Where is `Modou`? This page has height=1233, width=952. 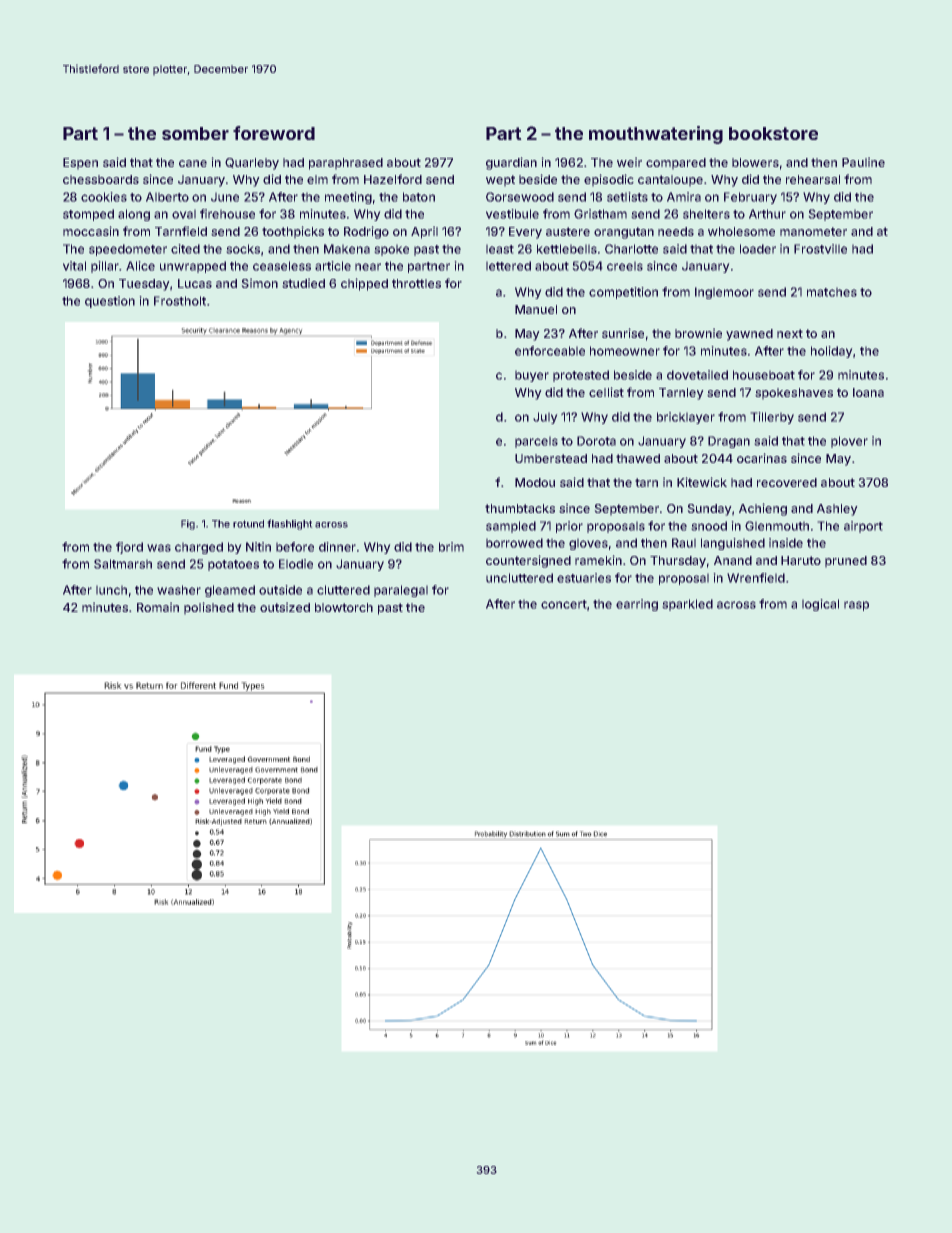
Modou is located at coordinates (535, 482).
